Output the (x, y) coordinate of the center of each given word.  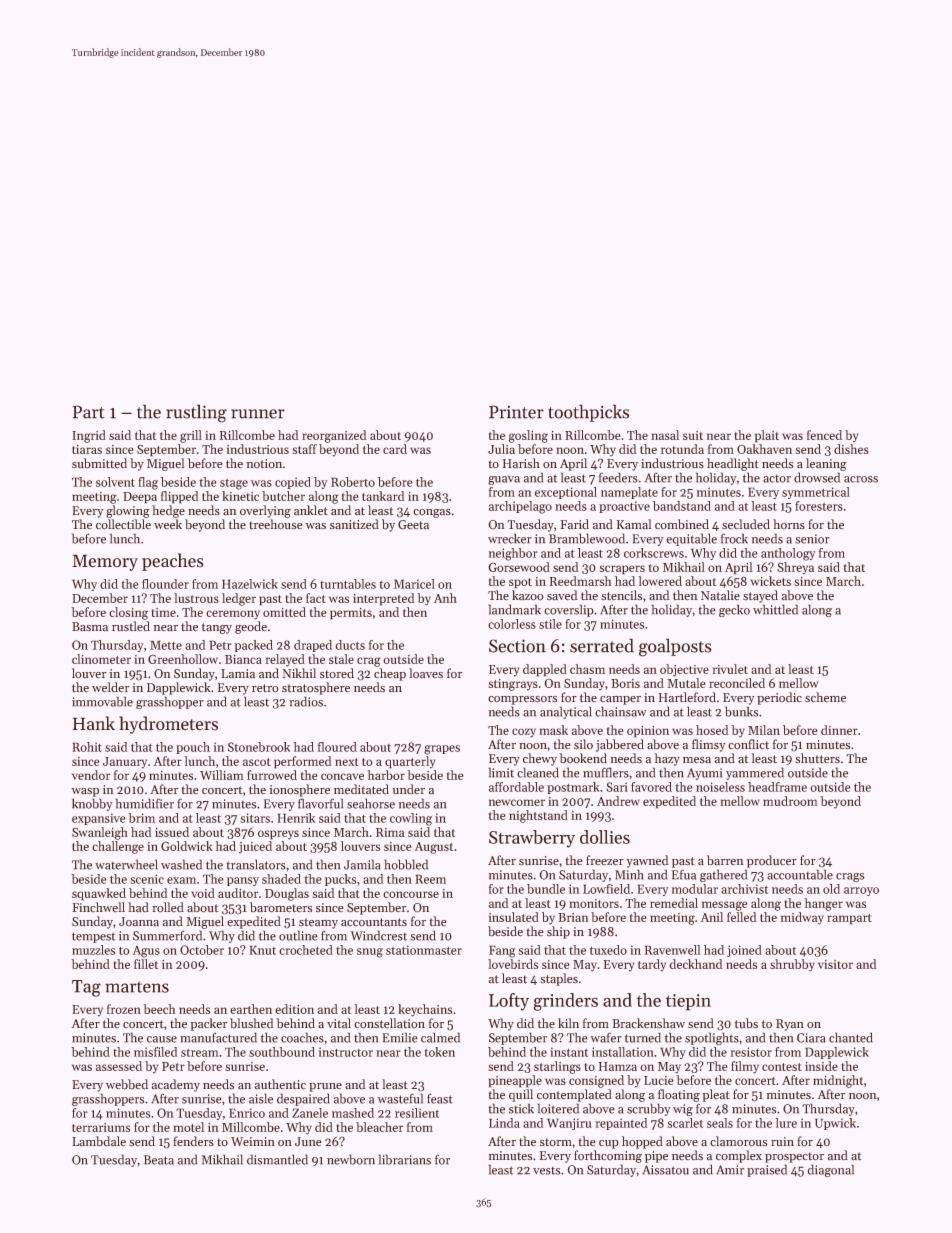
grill (191, 436)
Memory (105, 562)
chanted (851, 1037)
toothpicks (588, 413)
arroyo (861, 891)
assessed (119, 1066)
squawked (99, 894)
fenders (193, 1141)
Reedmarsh (581, 581)
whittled (775, 609)
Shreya (795, 568)
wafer (606, 1037)
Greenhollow (183, 659)
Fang (502, 951)
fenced (824, 435)
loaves (426, 673)
